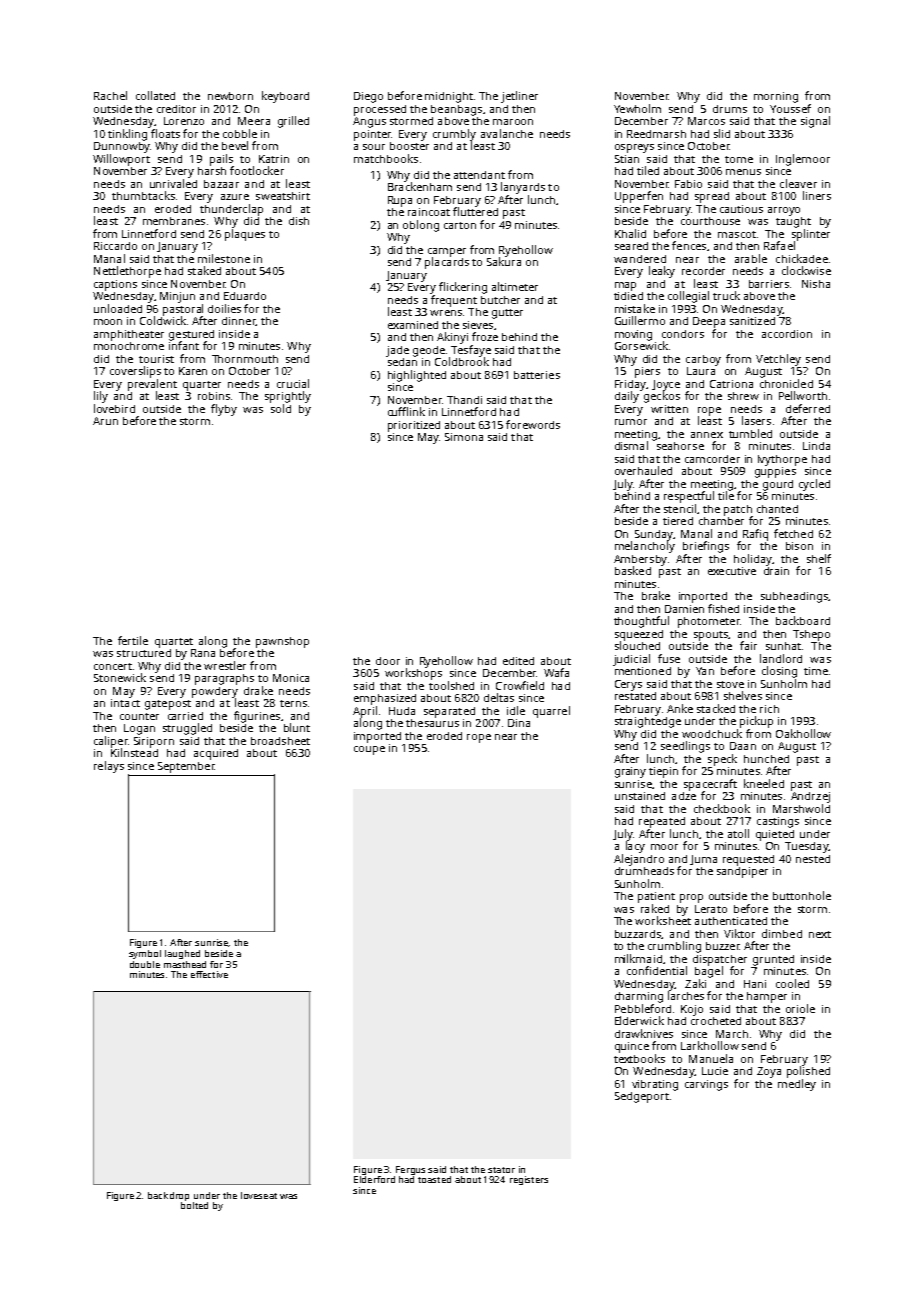 This page has height=1308, width=924. I want to click on drums, so click(730, 109).
